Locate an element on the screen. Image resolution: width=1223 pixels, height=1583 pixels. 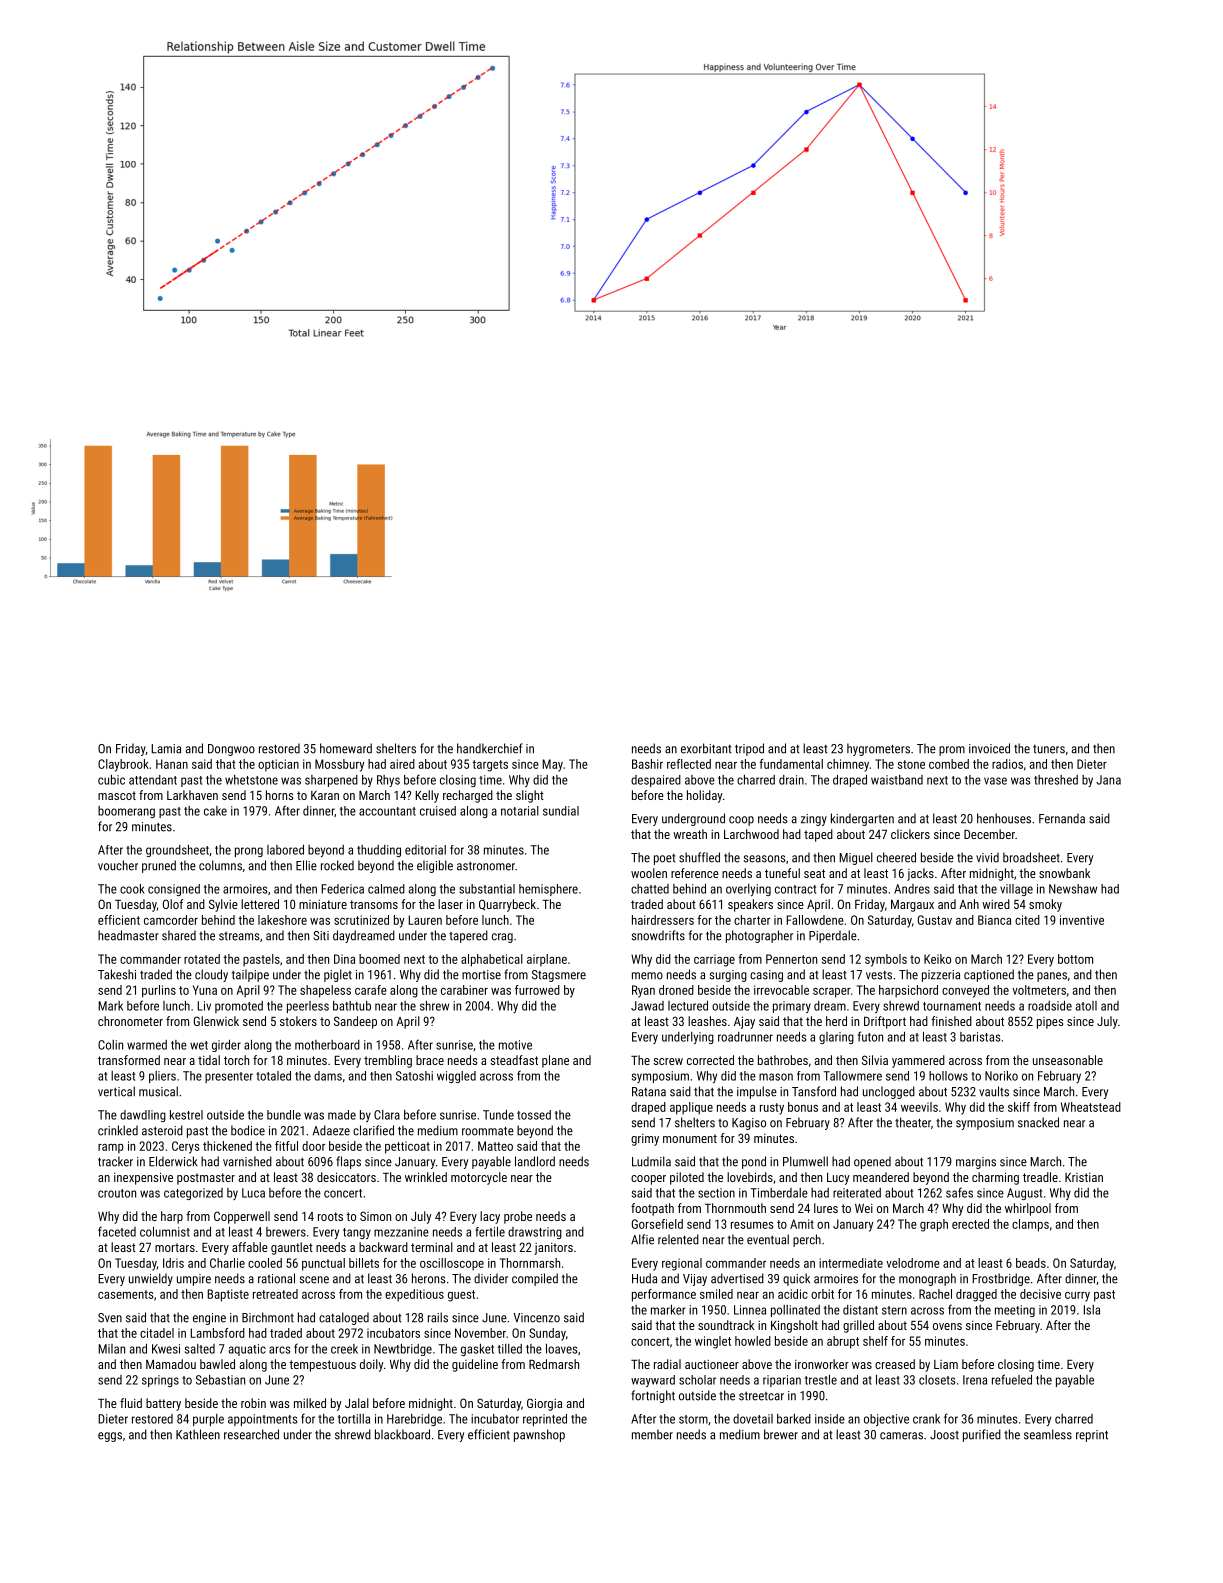
scrutinized is located at coordinates (361, 920).
